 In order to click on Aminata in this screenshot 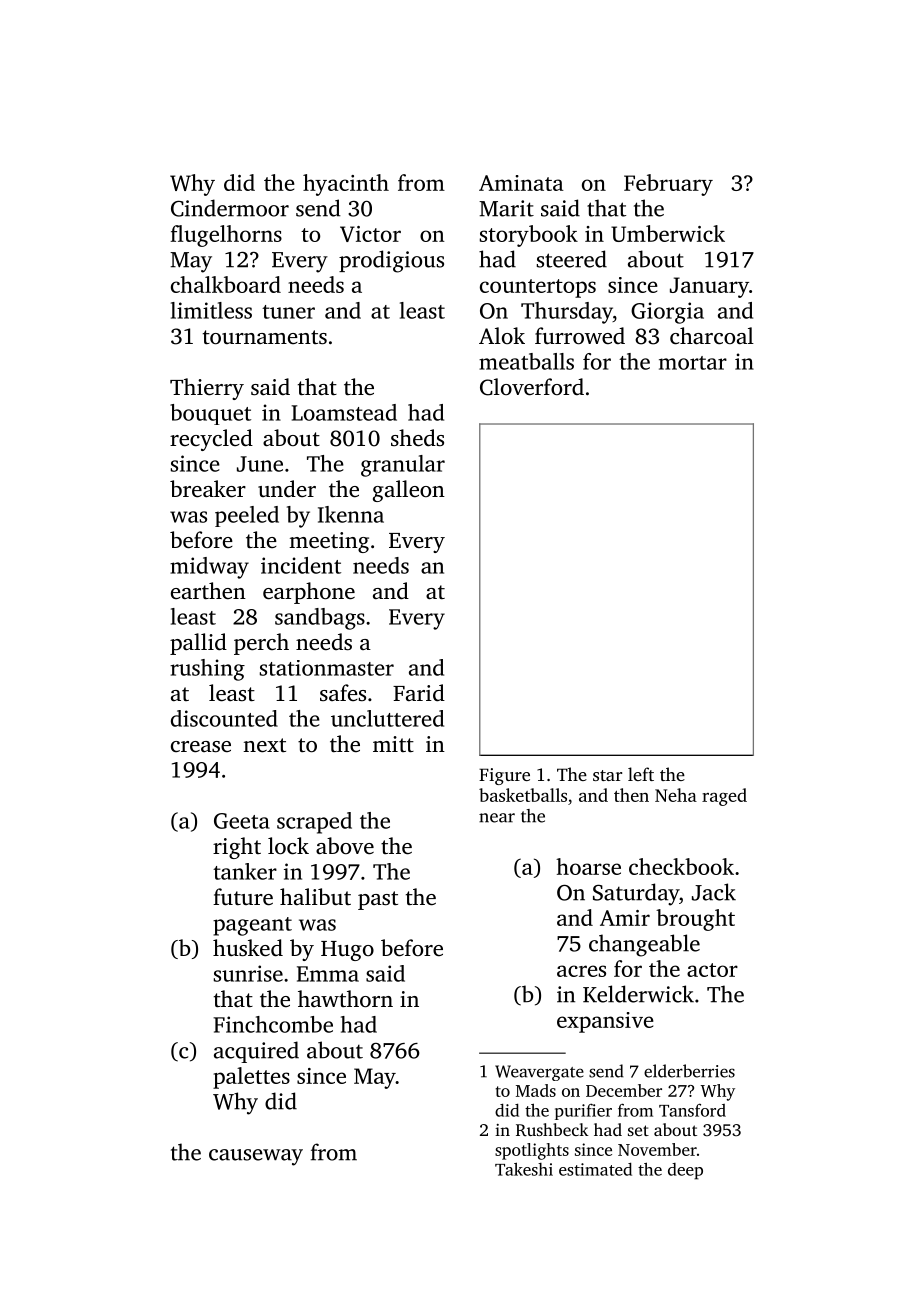, I will do `click(521, 183)`.
